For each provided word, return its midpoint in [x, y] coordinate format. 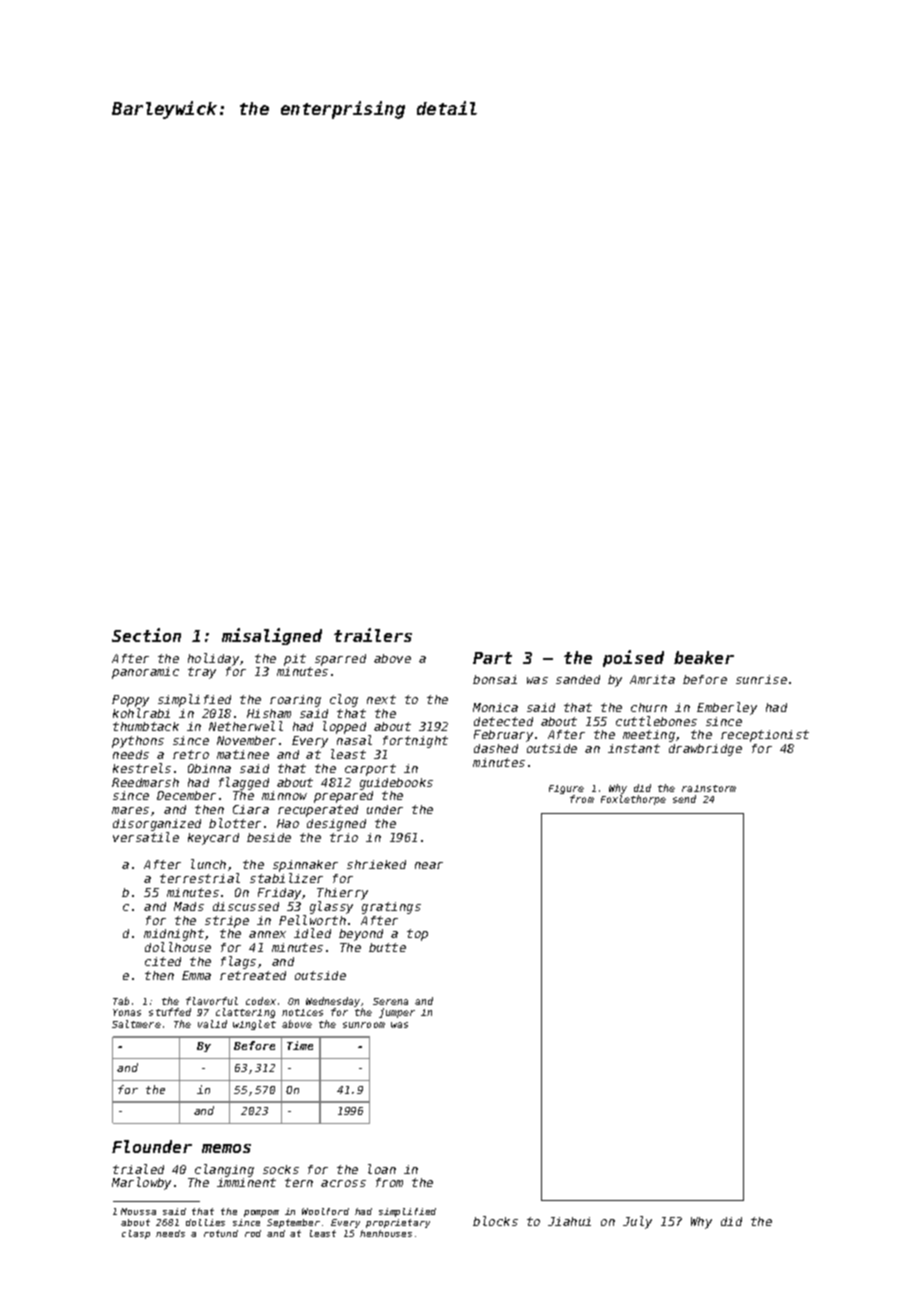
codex [261, 1001]
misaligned [272, 636]
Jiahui [569, 1221]
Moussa [138, 1211]
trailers [373, 635]
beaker [704, 657]
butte [387, 947]
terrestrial [200, 878]
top [417, 935]
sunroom [364, 1025]
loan [382, 1169]
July [637, 1222]
